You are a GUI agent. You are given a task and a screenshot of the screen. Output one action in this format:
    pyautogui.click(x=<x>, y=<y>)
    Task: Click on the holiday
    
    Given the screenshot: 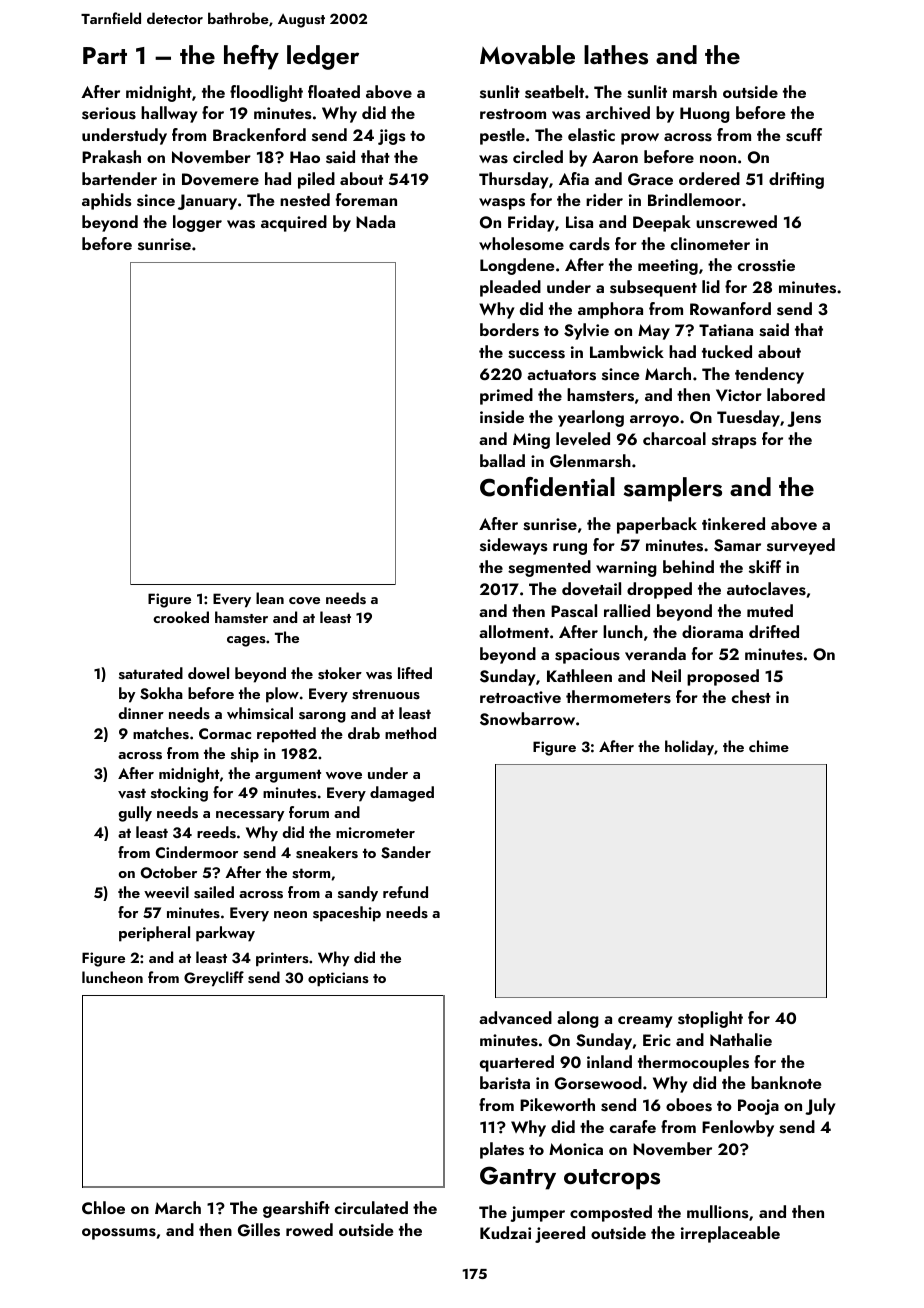 What is the action you would take?
    pyautogui.click(x=689, y=747)
